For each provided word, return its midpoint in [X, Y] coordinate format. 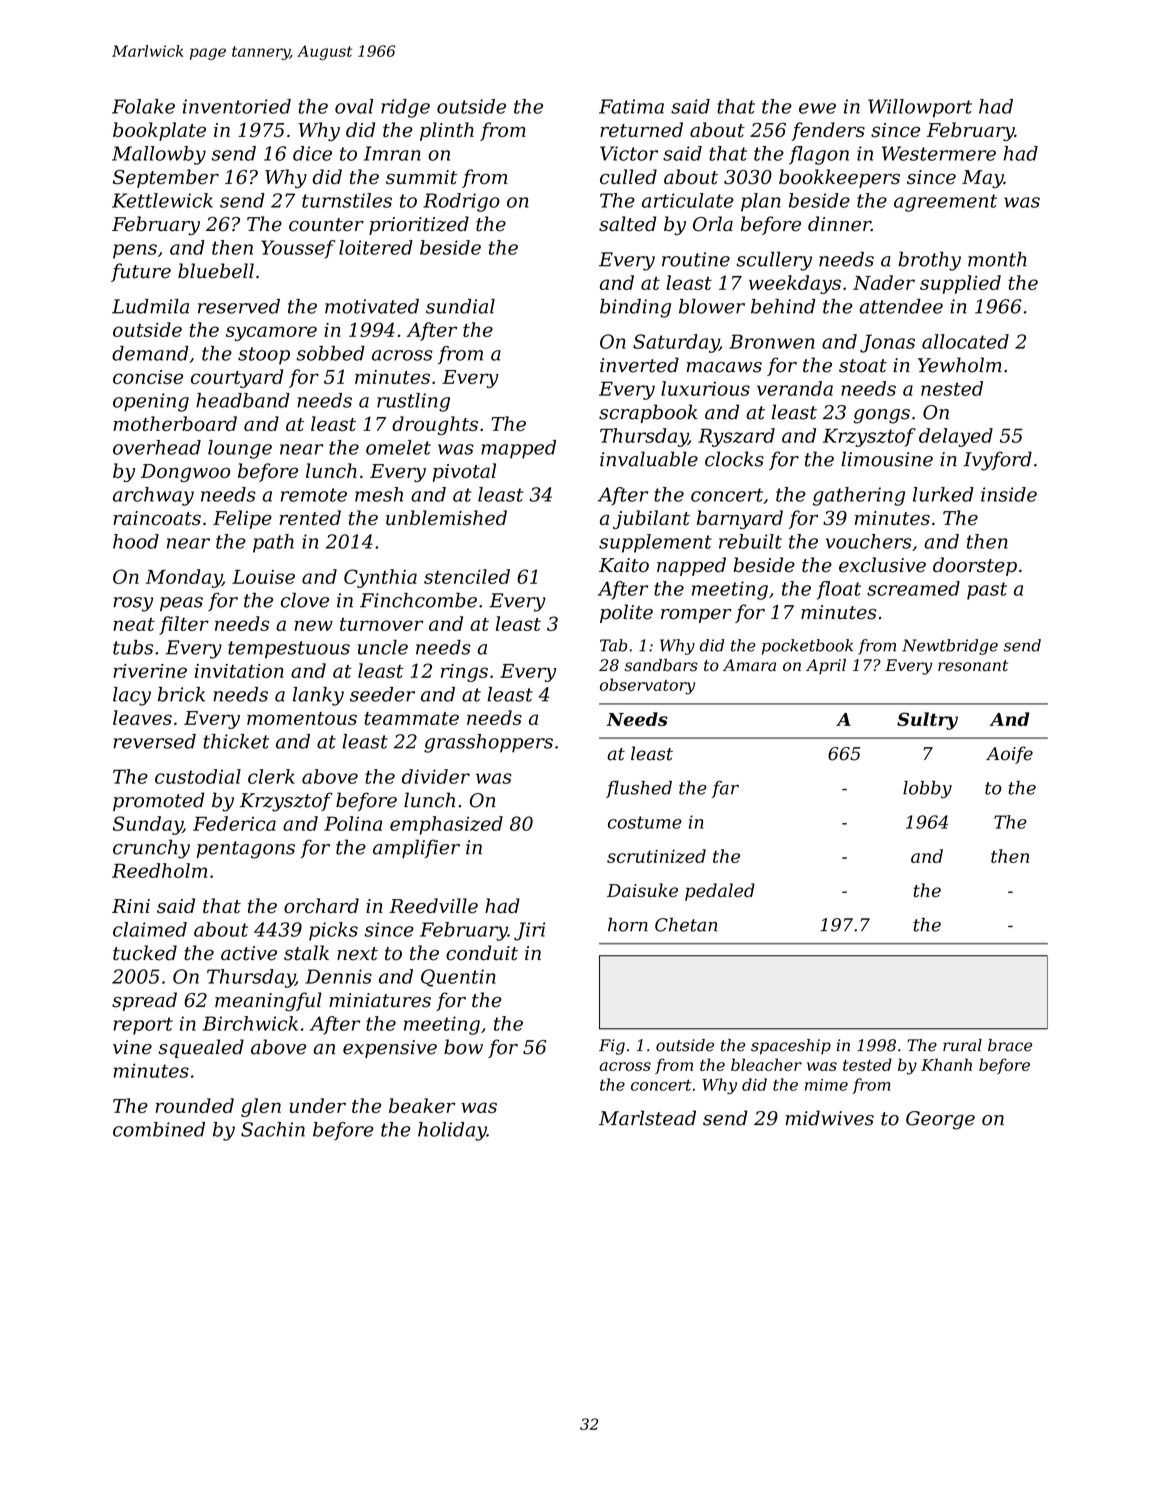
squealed [201, 1048]
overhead [157, 447]
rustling [413, 402]
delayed [956, 437]
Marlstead [647, 1118]
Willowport [920, 108]
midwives [830, 1118]
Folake [143, 106]
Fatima [631, 106]
